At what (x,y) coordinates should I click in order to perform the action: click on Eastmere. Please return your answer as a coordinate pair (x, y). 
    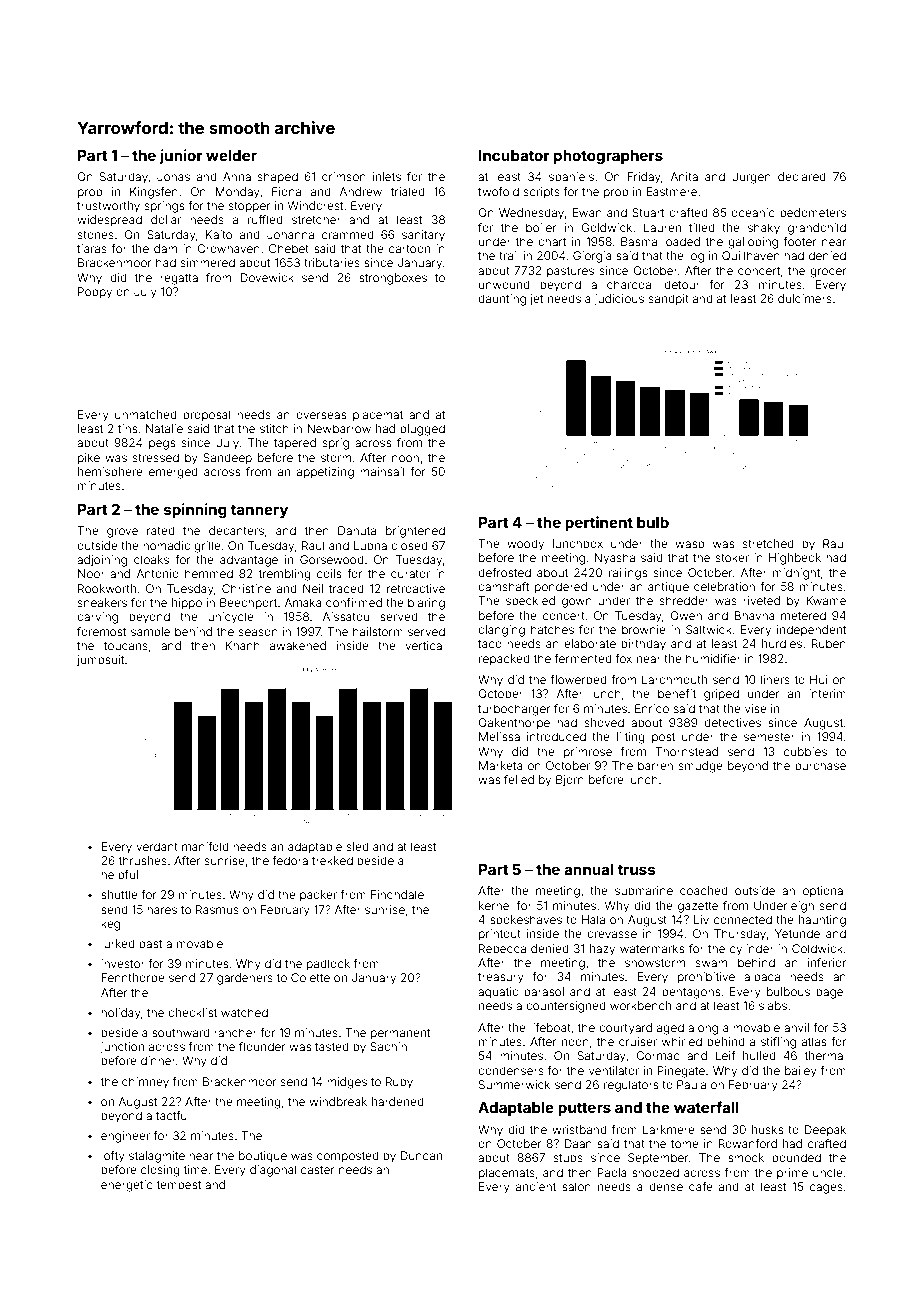
    Looking at the image, I should click on (671, 191).
